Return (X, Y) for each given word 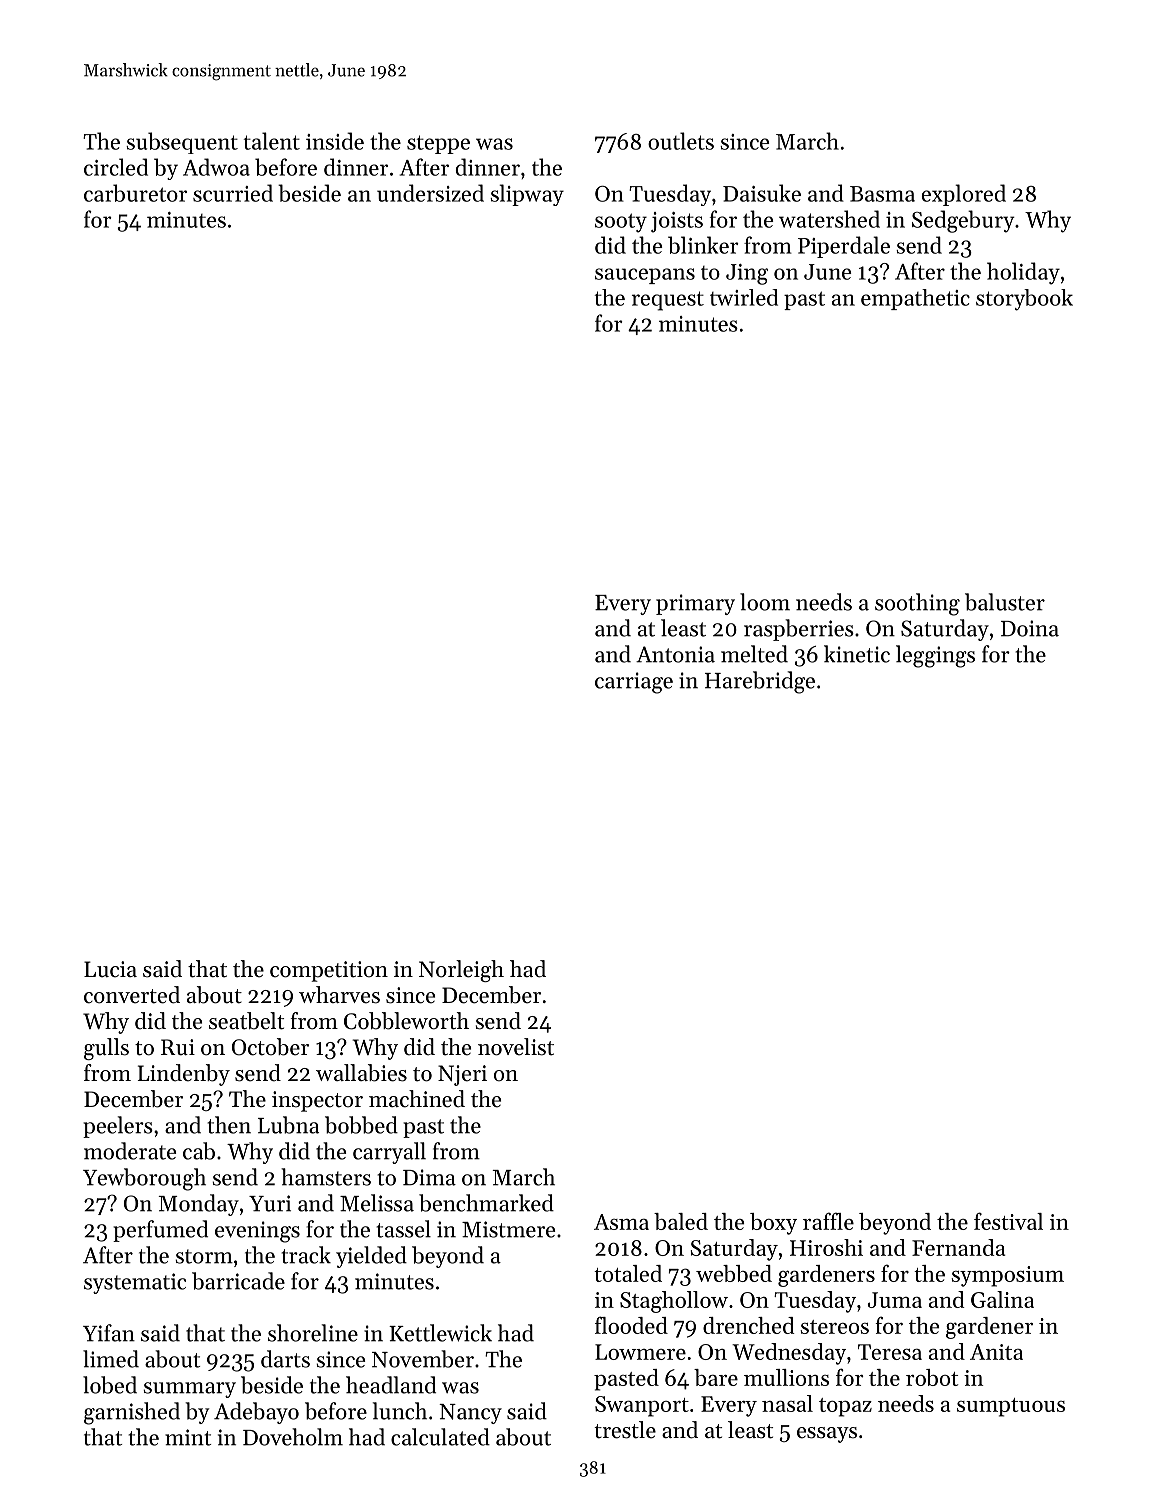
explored (964, 195)
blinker (703, 245)
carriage (634, 683)
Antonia (675, 654)
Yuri (270, 1203)
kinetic (857, 654)
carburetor (135, 193)
